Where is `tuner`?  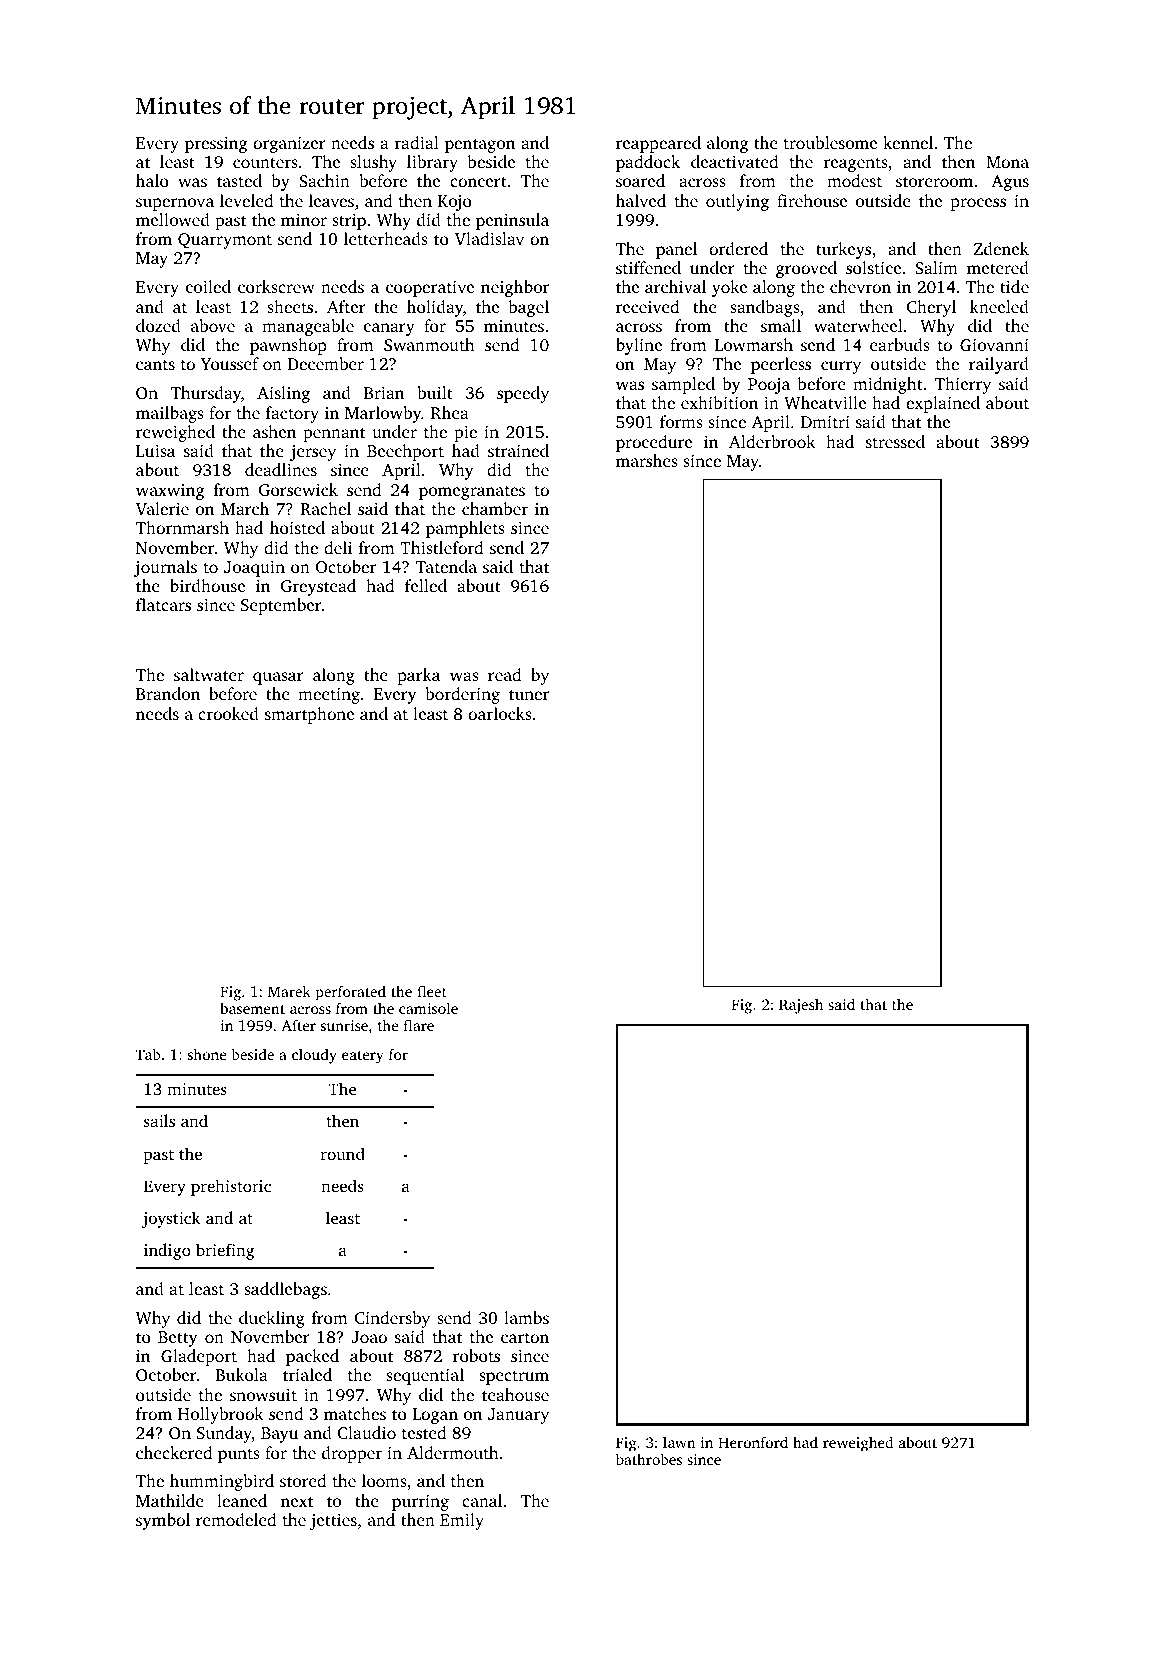 tuner is located at coordinates (529, 694).
